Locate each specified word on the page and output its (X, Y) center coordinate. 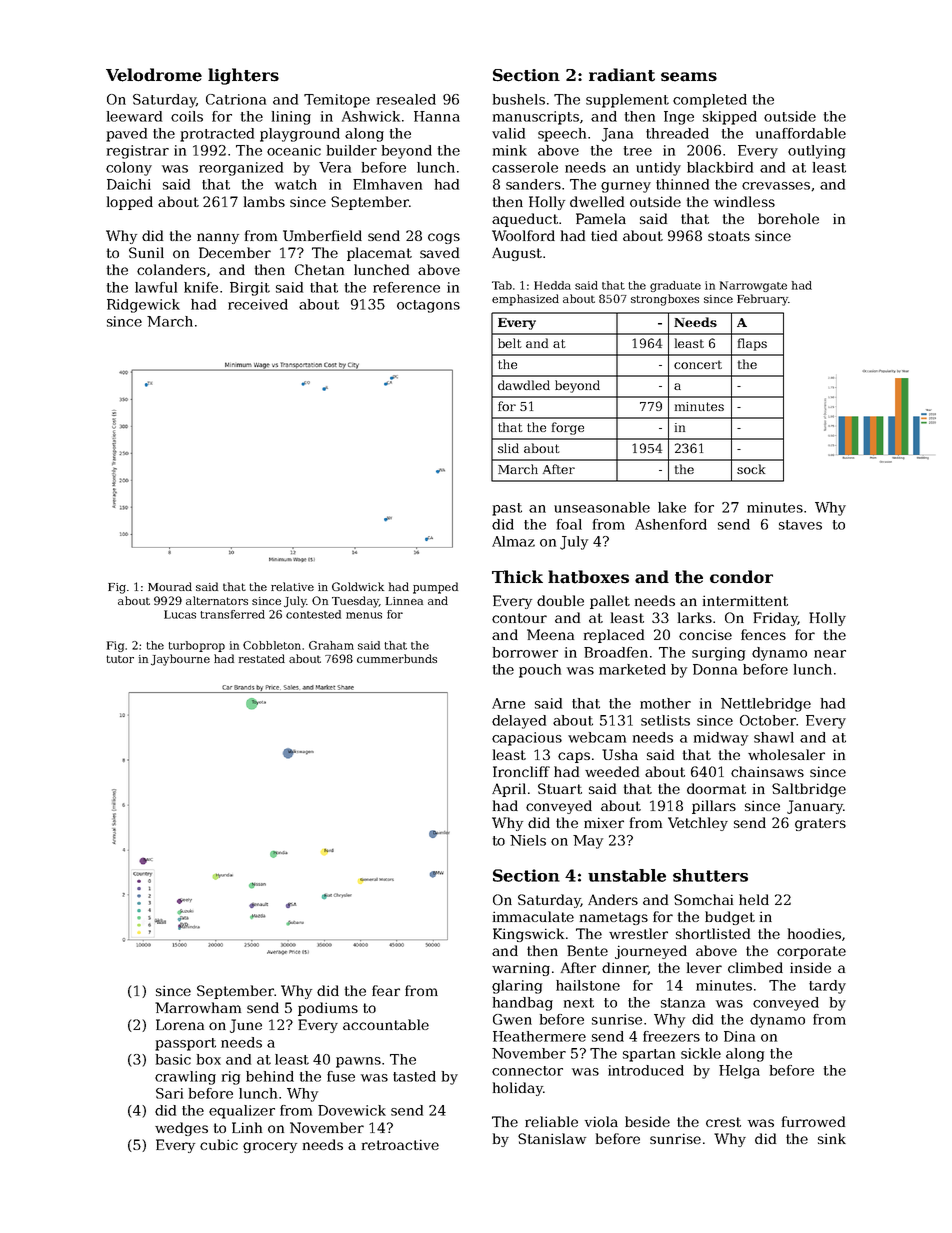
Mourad (170, 586)
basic (173, 1059)
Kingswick (528, 935)
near (830, 654)
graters (820, 824)
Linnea (404, 601)
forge (568, 428)
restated (262, 658)
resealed (406, 99)
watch (296, 184)
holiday (518, 1089)
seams (689, 77)
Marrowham (198, 1007)
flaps (752, 344)
